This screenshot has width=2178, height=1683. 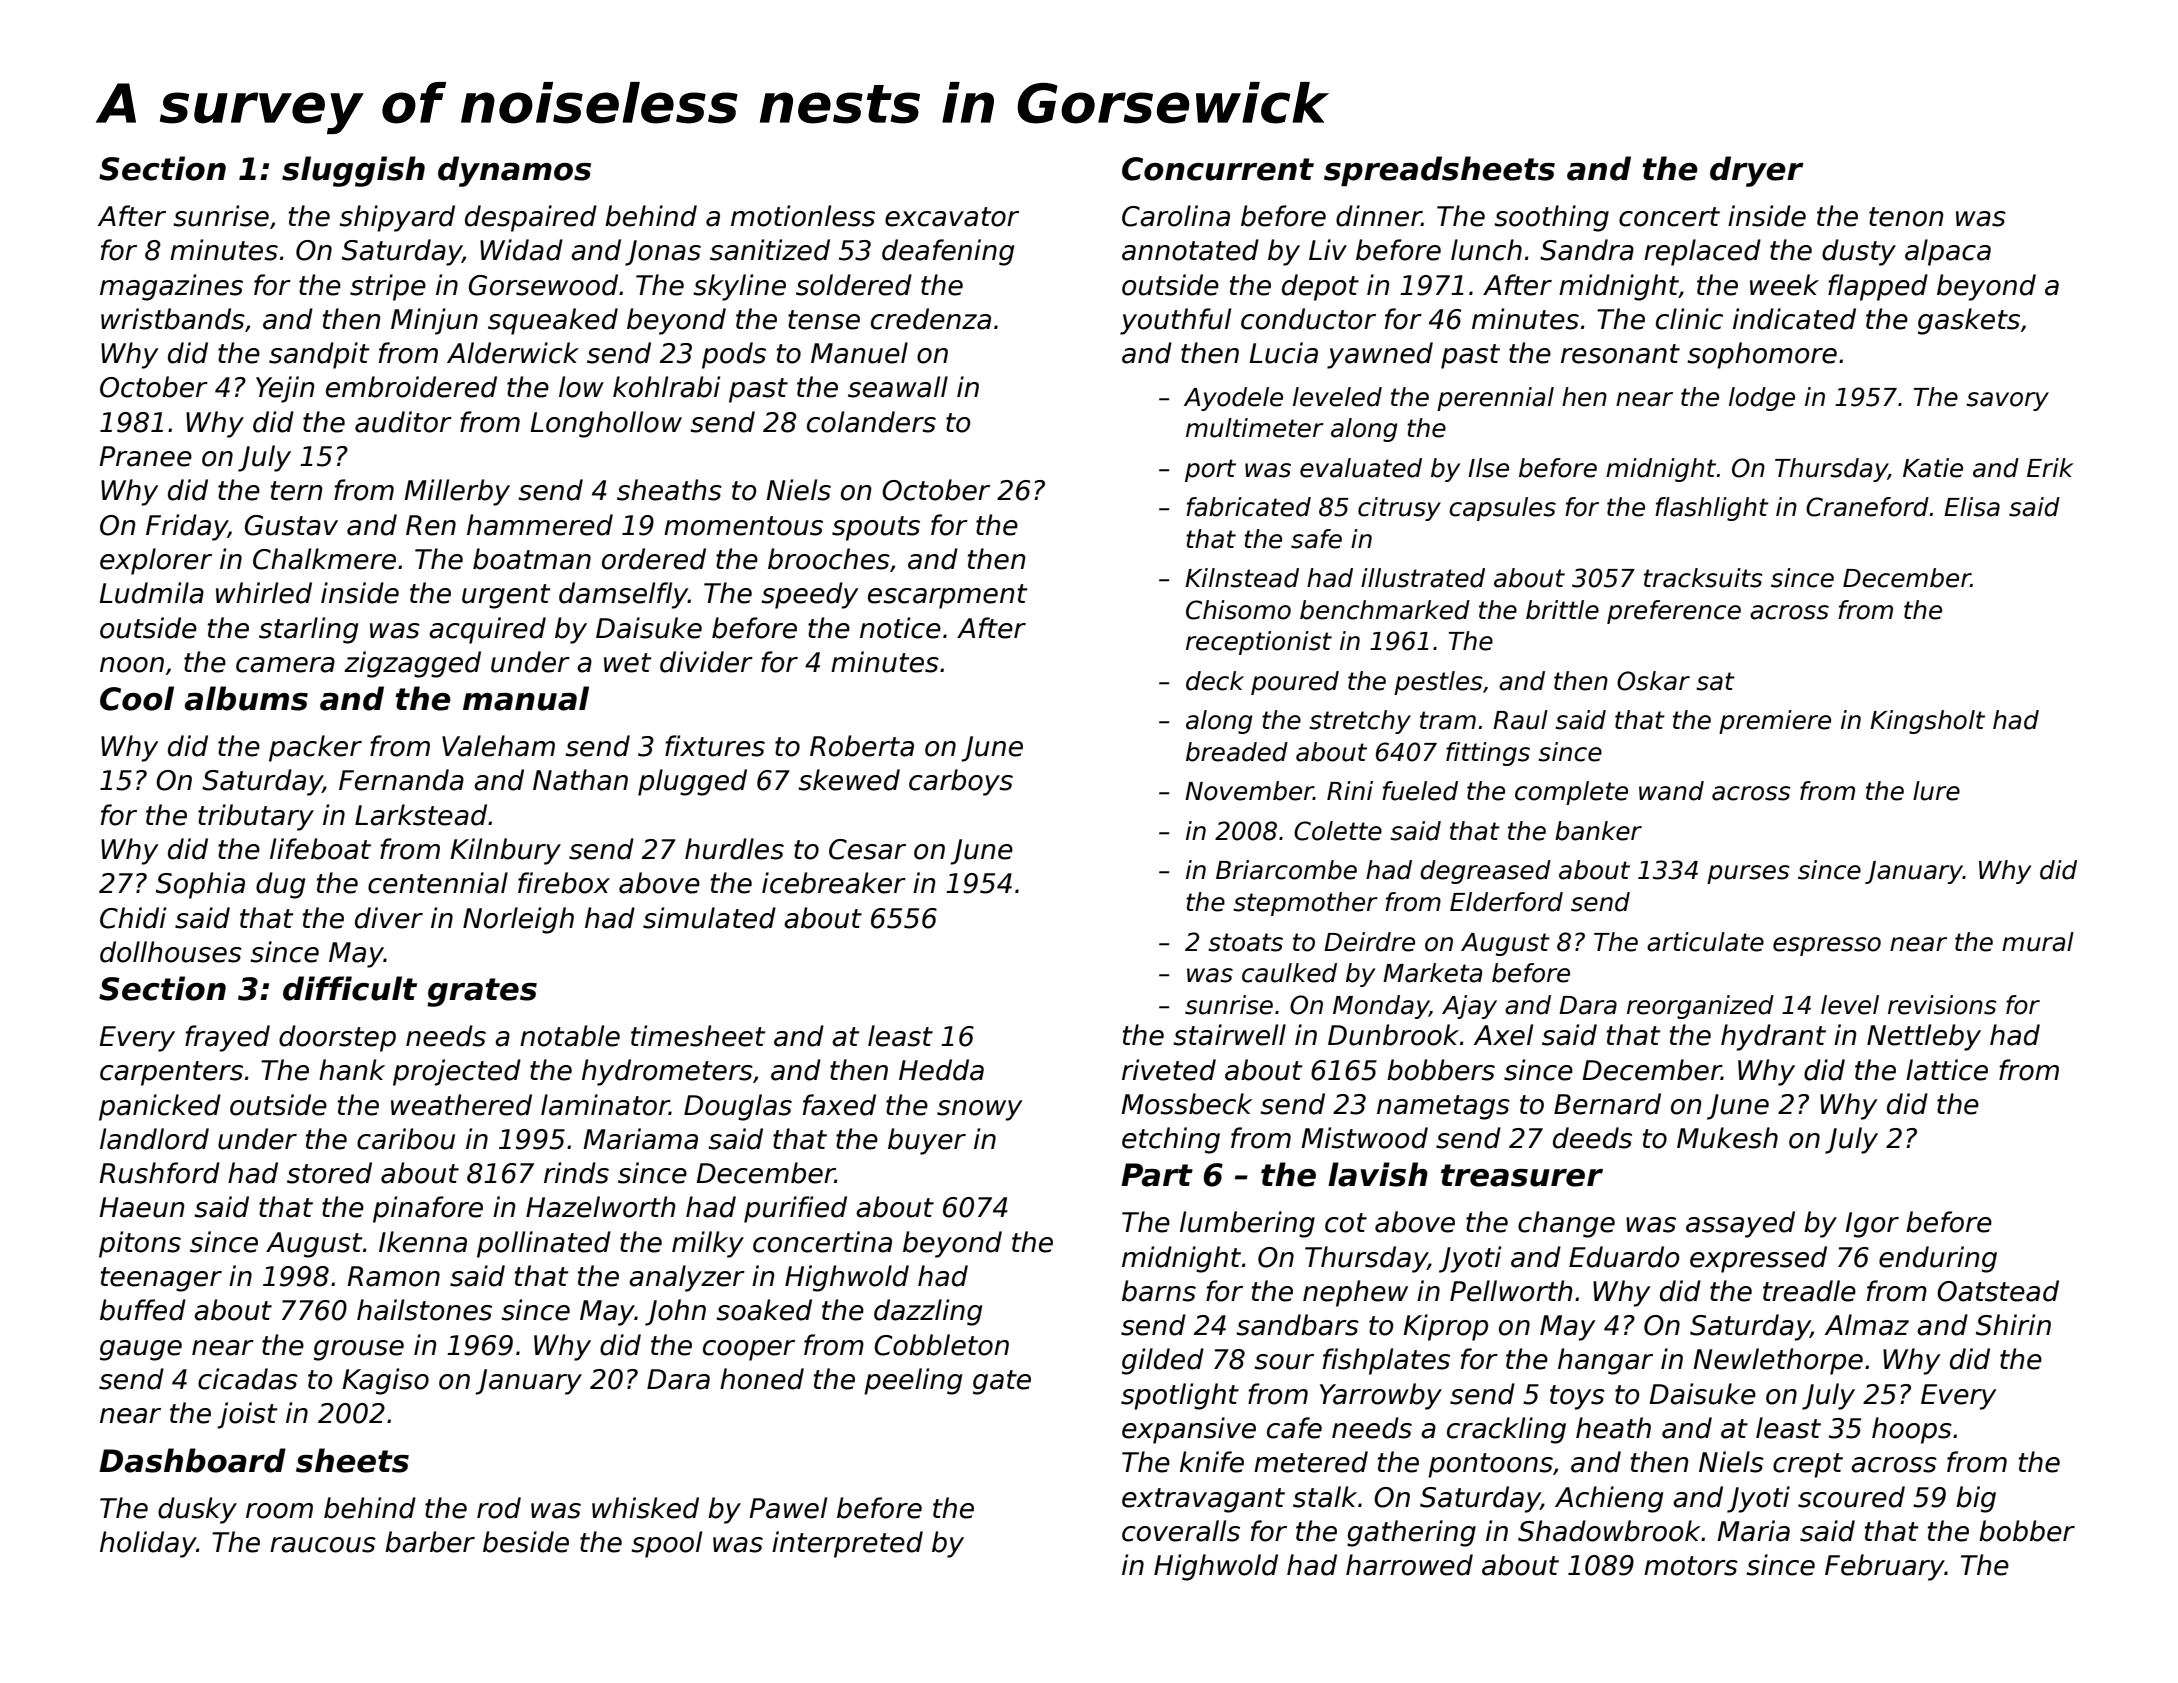 What do you see at coordinates (1942, 1005) in the screenshot?
I see `revisions` at bounding box center [1942, 1005].
